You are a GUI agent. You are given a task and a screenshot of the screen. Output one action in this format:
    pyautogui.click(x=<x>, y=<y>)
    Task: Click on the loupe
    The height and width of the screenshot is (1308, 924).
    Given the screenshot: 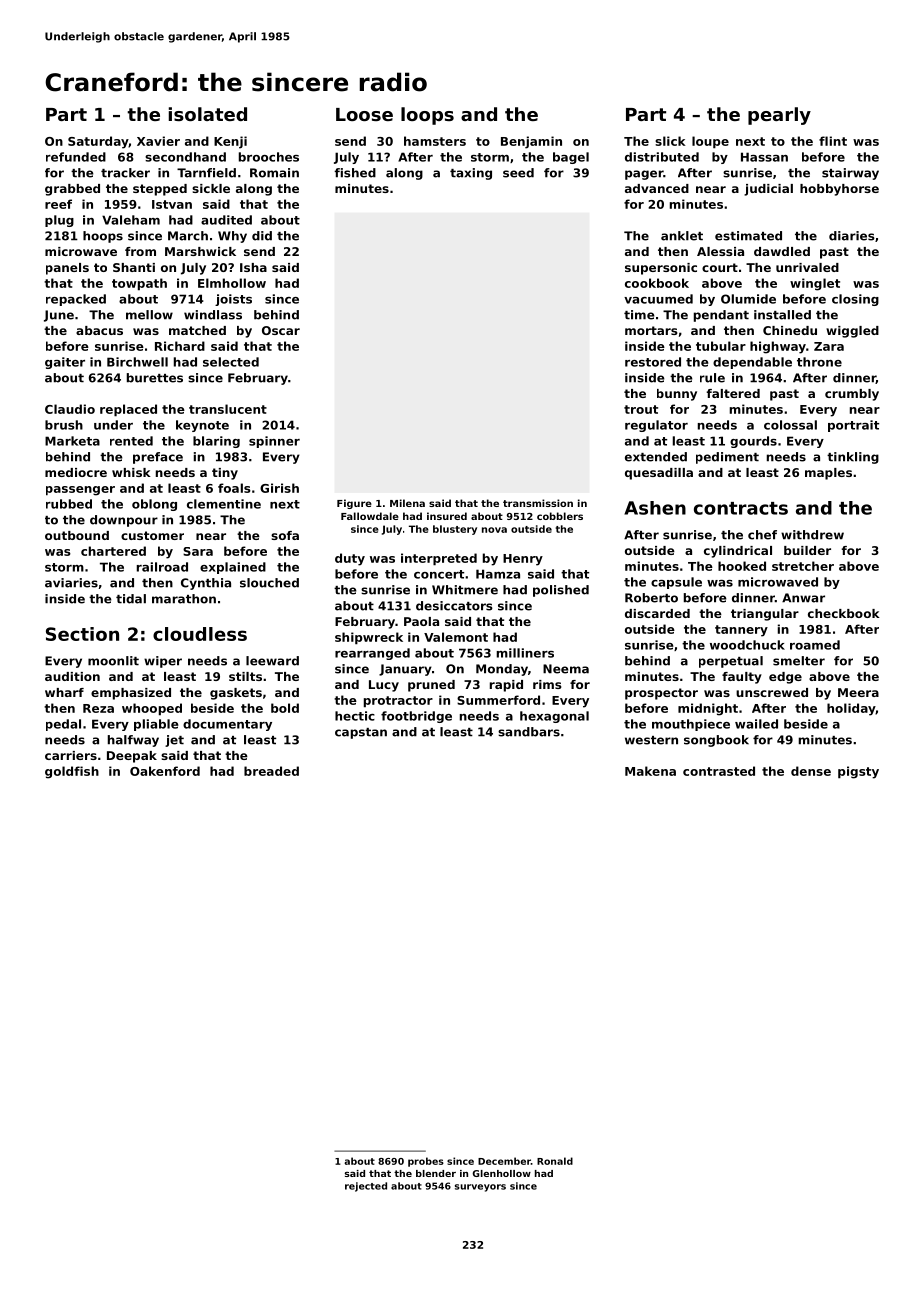 What is the action you would take?
    pyautogui.click(x=710, y=142)
